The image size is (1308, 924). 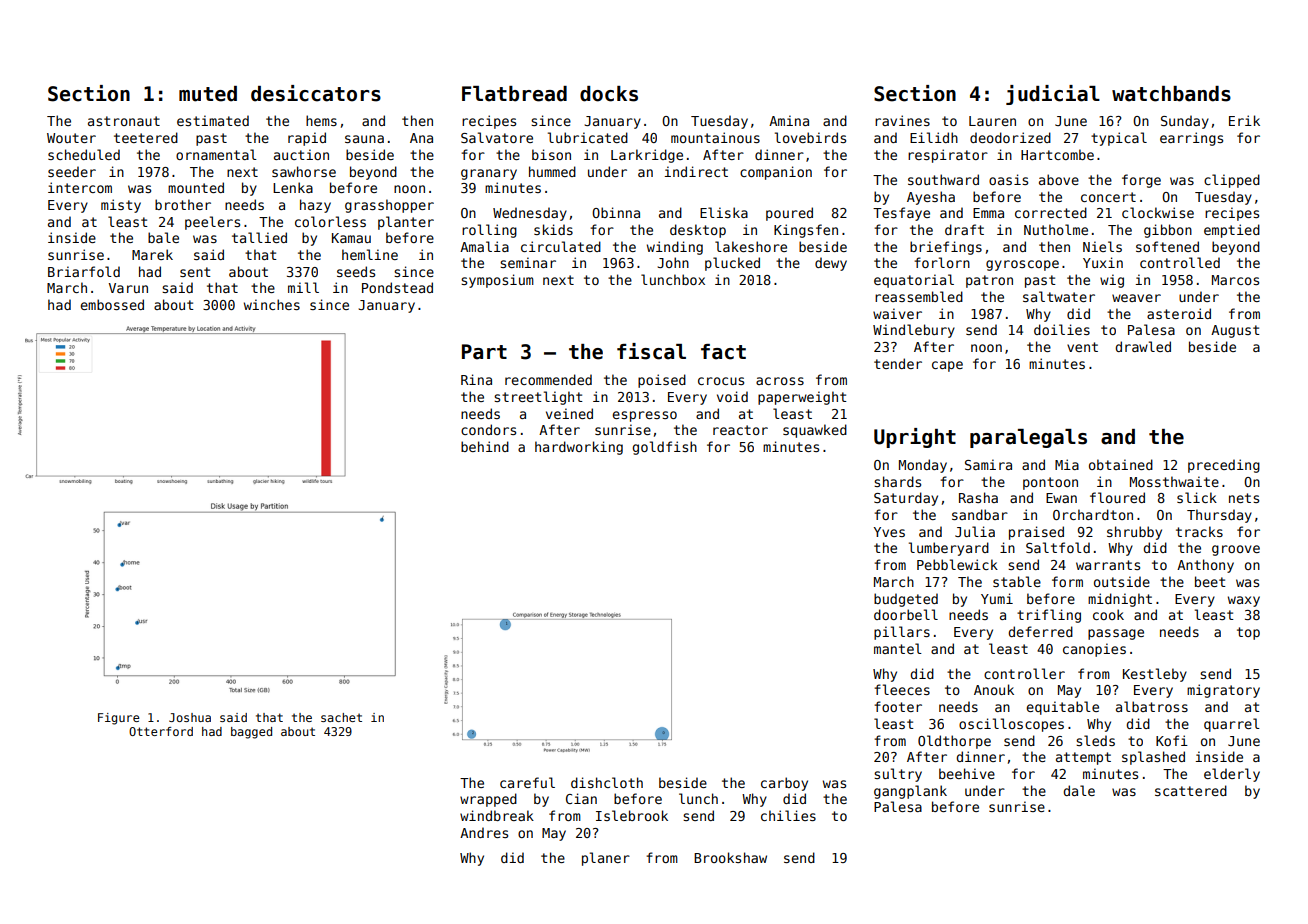 What do you see at coordinates (906, 614) in the screenshot?
I see `doorbell` at bounding box center [906, 614].
